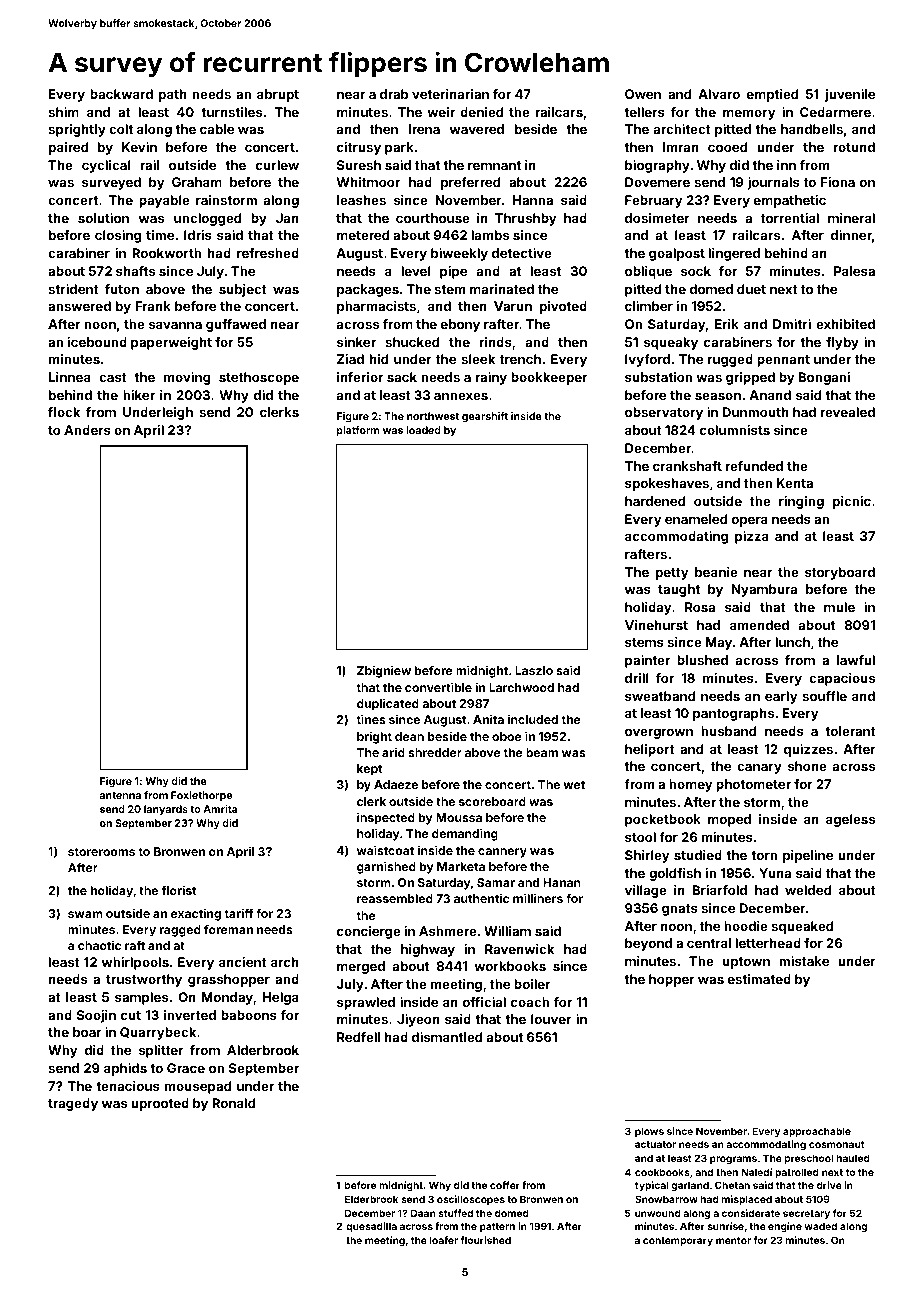  Describe the element at coordinates (121, 94) in the screenshot. I see `backward` at that location.
